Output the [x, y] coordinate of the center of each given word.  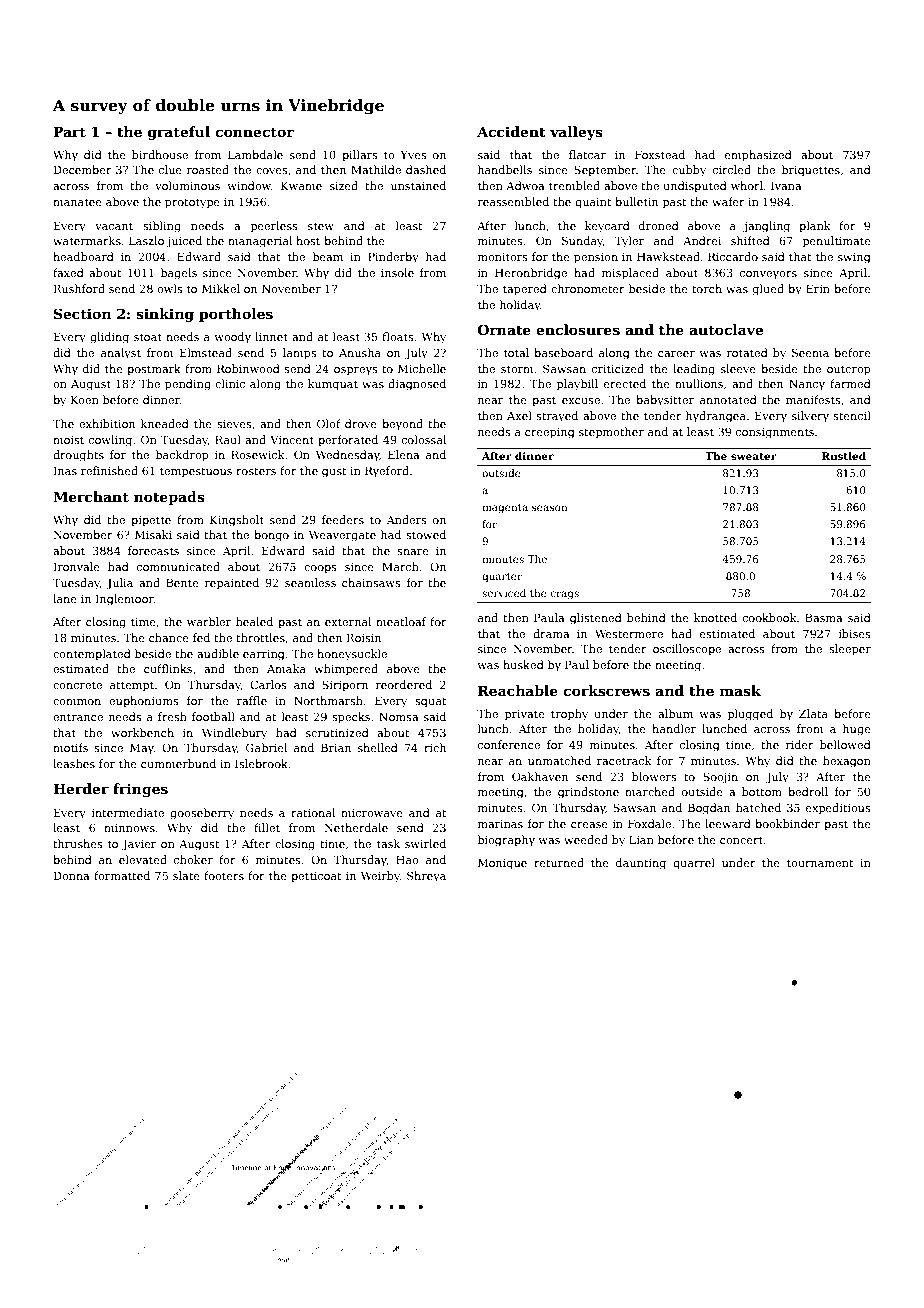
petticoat [316, 877]
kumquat [333, 385]
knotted [715, 617]
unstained [418, 185]
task [388, 843]
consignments [775, 433]
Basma [823, 617]
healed [254, 621]
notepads [169, 498]
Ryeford [387, 472]
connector [254, 132]
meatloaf [401, 621]
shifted [750, 240]
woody [232, 338]
